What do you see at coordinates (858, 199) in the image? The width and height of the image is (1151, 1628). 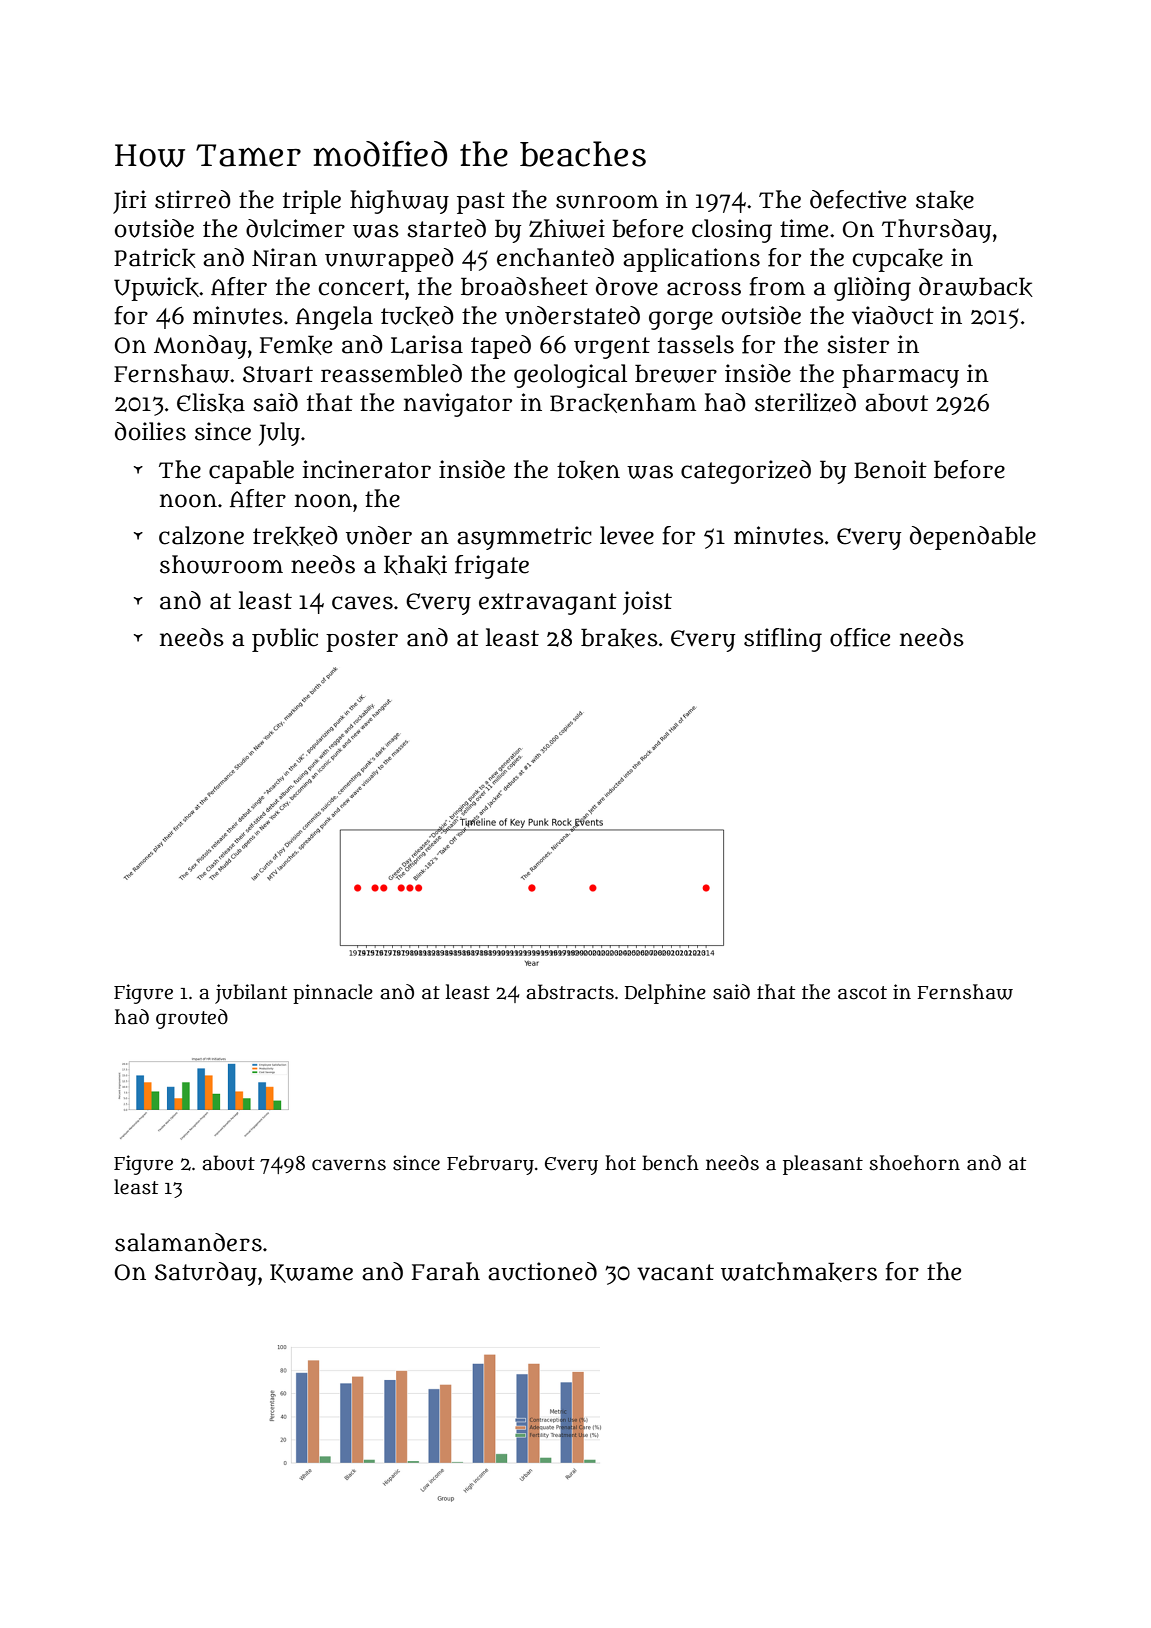 I see `defective` at bounding box center [858, 199].
